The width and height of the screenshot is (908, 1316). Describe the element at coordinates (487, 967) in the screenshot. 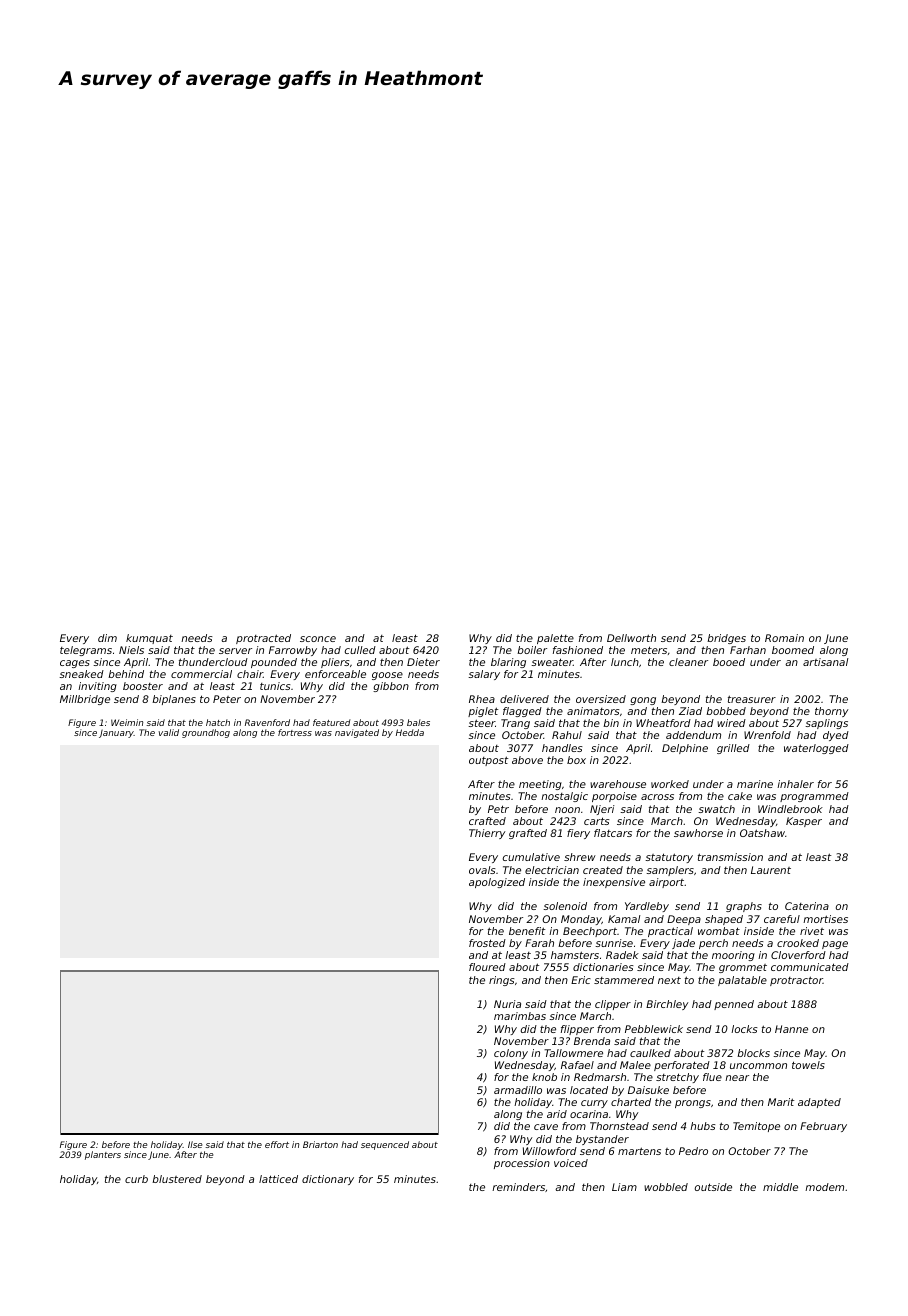

I see `floured` at that location.
